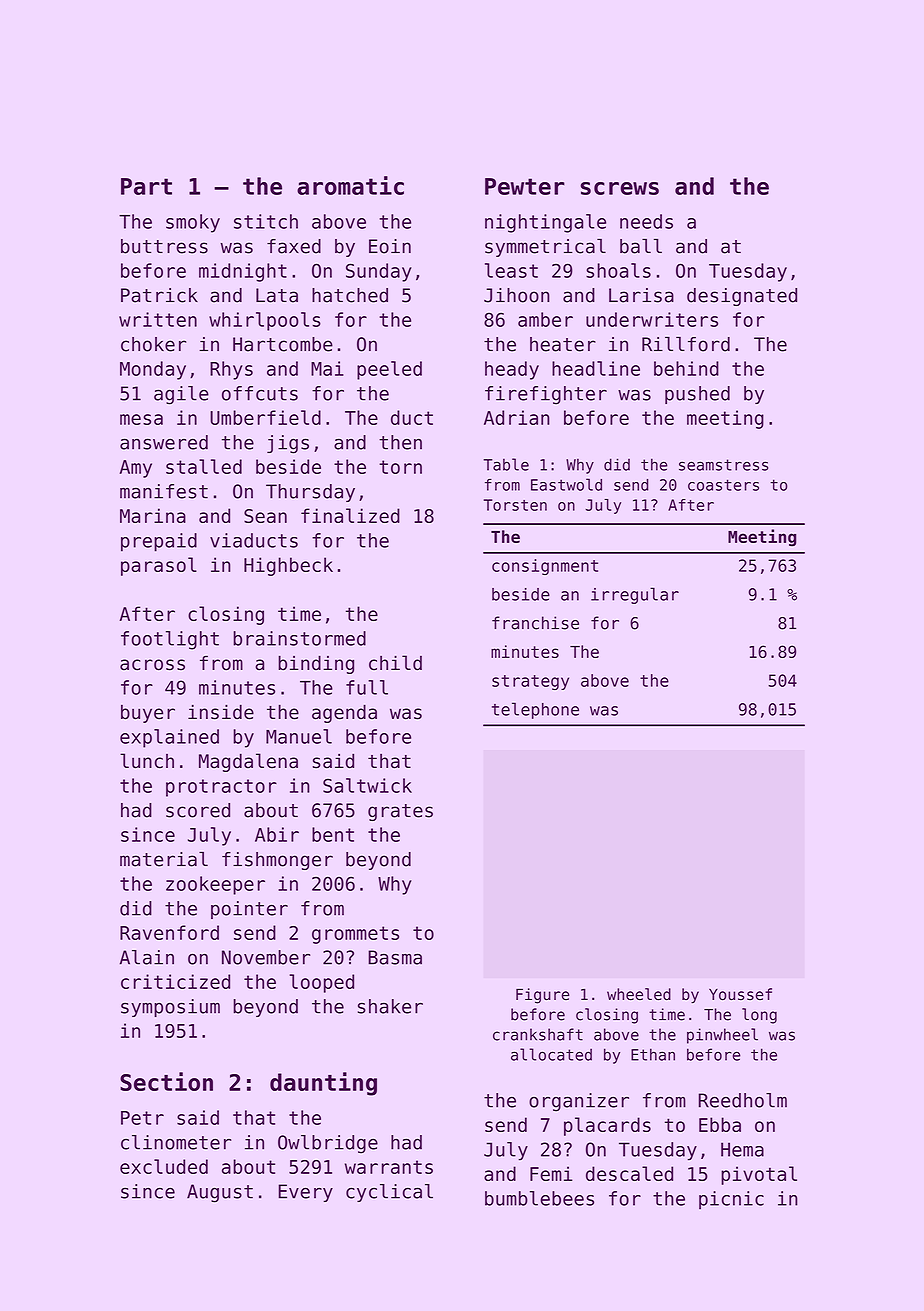 This page has width=924, height=1311. I want to click on allocated, so click(551, 1054).
